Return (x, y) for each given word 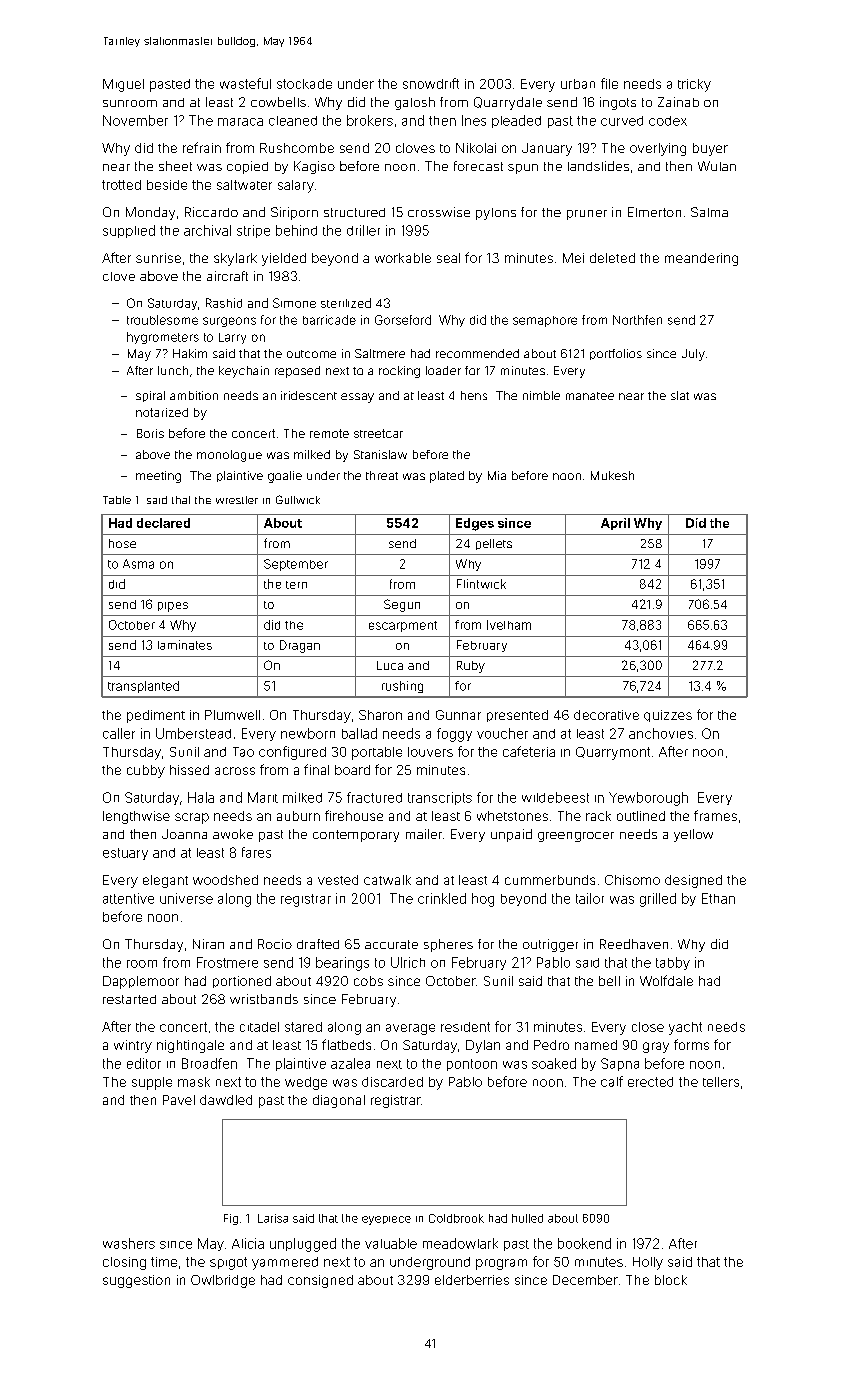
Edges (475, 524)
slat (680, 395)
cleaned (293, 121)
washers (129, 1243)
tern (296, 585)
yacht (685, 1028)
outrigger (550, 945)
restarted (129, 999)
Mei (573, 258)
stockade (304, 84)
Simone (294, 303)
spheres (448, 945)
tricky (694, 85)
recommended (477, 353)
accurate (391, 944)
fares (256, 852)
